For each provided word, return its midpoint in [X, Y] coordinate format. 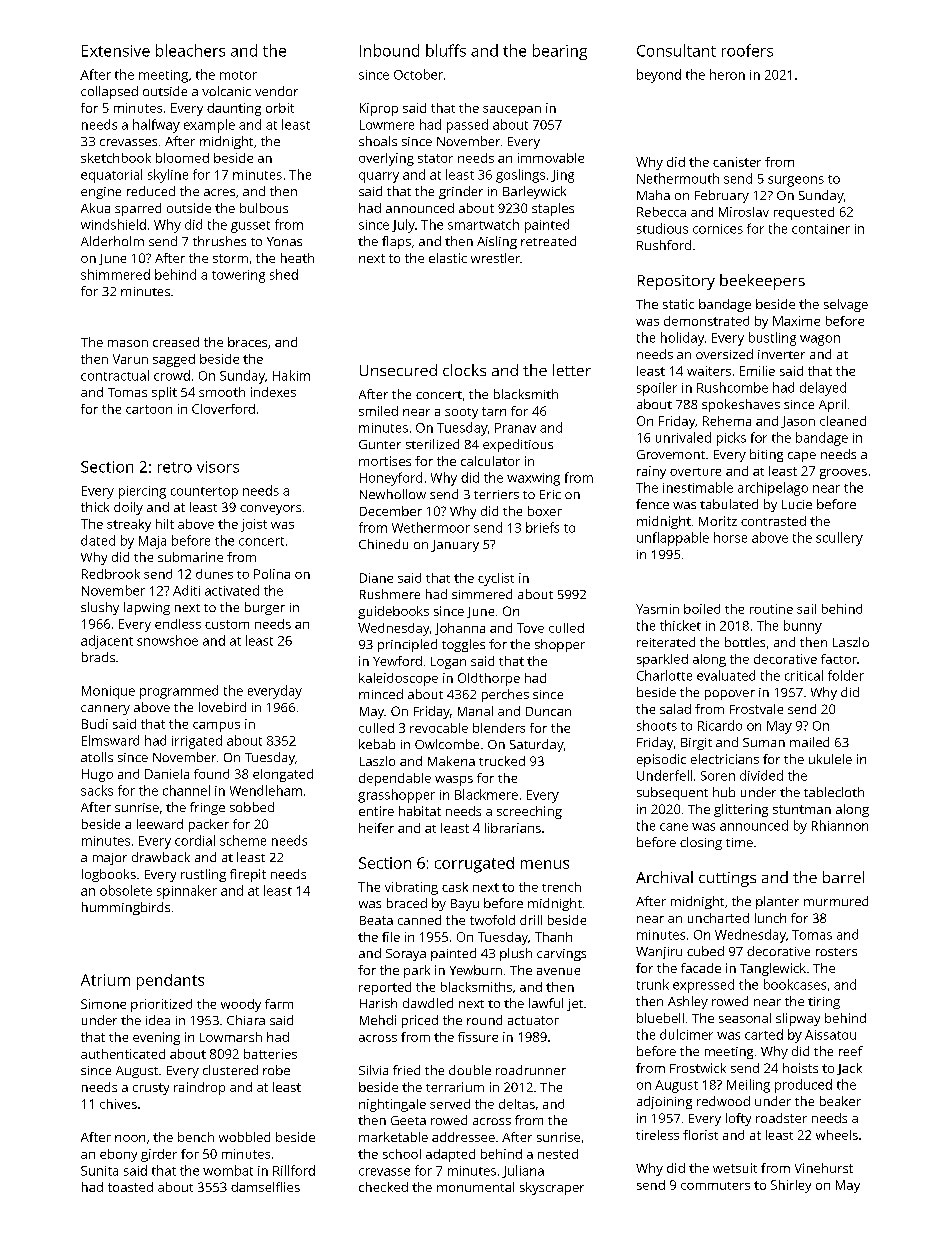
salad [675, 709]
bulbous [264, 208]
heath [297, 258]
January [455, 546]
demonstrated [706, 321]
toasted [130, 1187]
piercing [142, 492]
